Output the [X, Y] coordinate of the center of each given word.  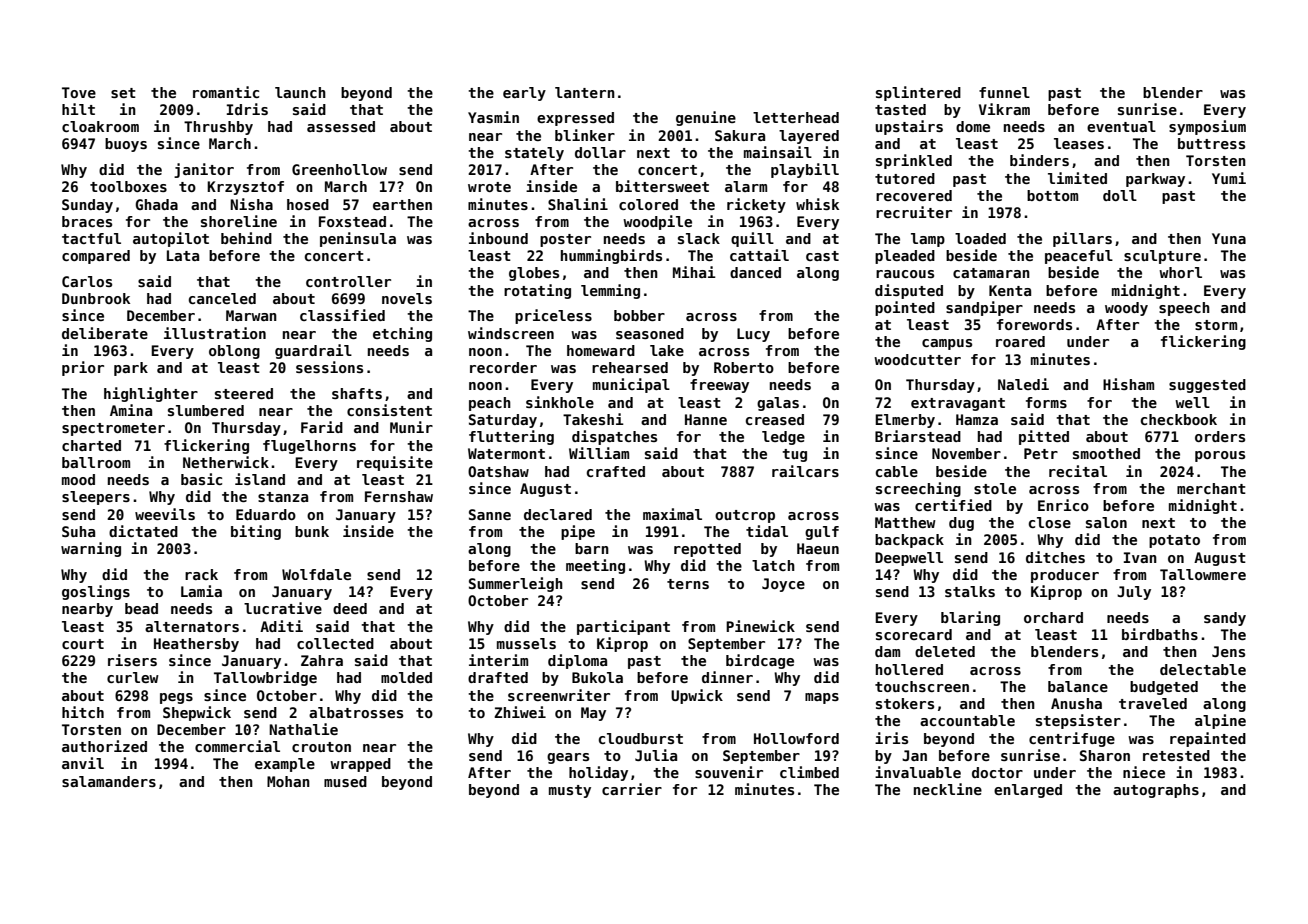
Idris [247, 109]
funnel [1004, 92]
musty [570, 791]
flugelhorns [309, 447]
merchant [1211, 488]
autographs [1156, 791]
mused [345, 781]
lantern [585, 92]
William [599, 453]
